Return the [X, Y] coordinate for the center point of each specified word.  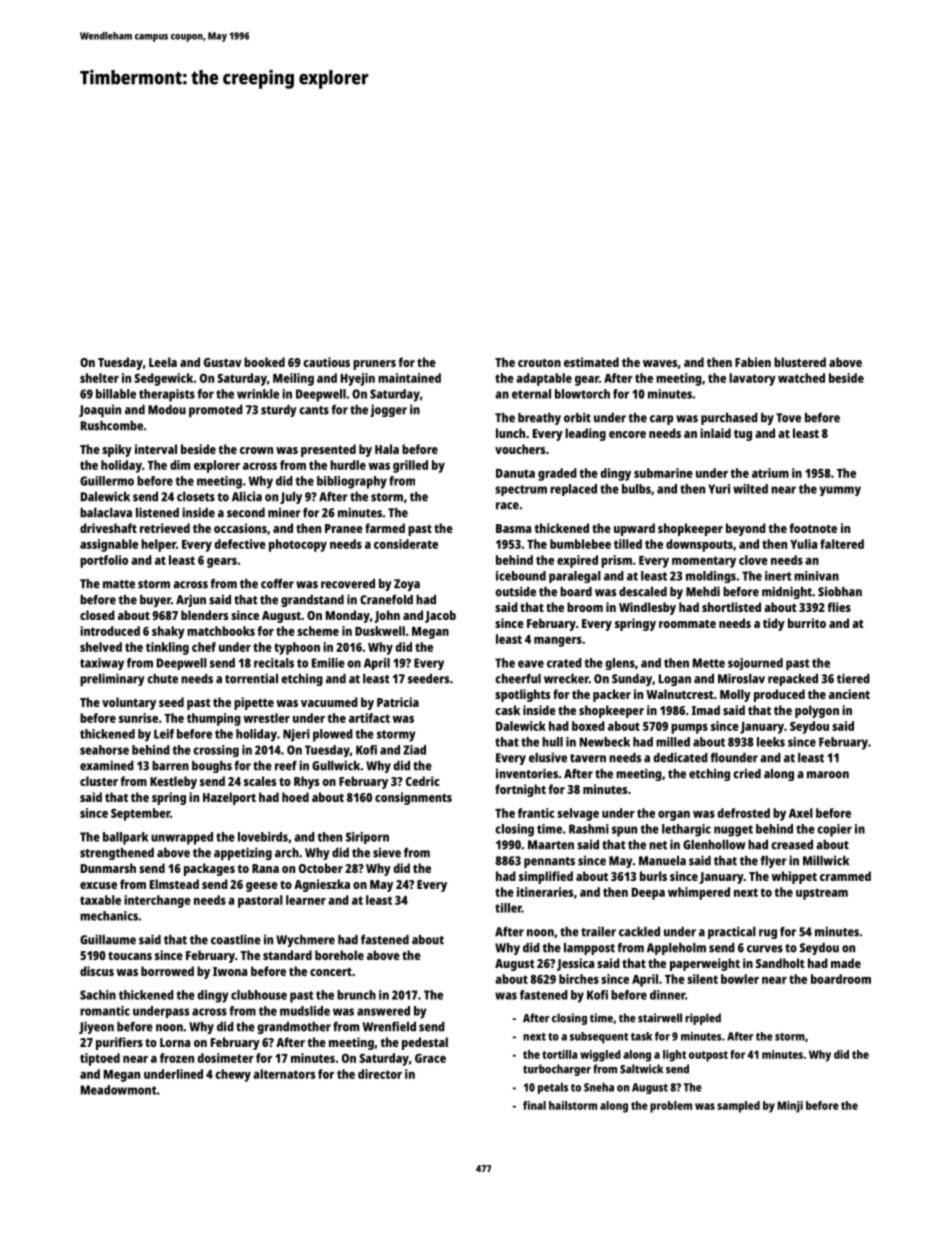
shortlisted [731, 607]
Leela [163, 362]
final [534, 1105]
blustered [800, 362]
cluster [99, 781]
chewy [233, 1075]
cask [507, 710]
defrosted [743, 813]
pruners [374, 365]
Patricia [398, 702]
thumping [214, 719]
